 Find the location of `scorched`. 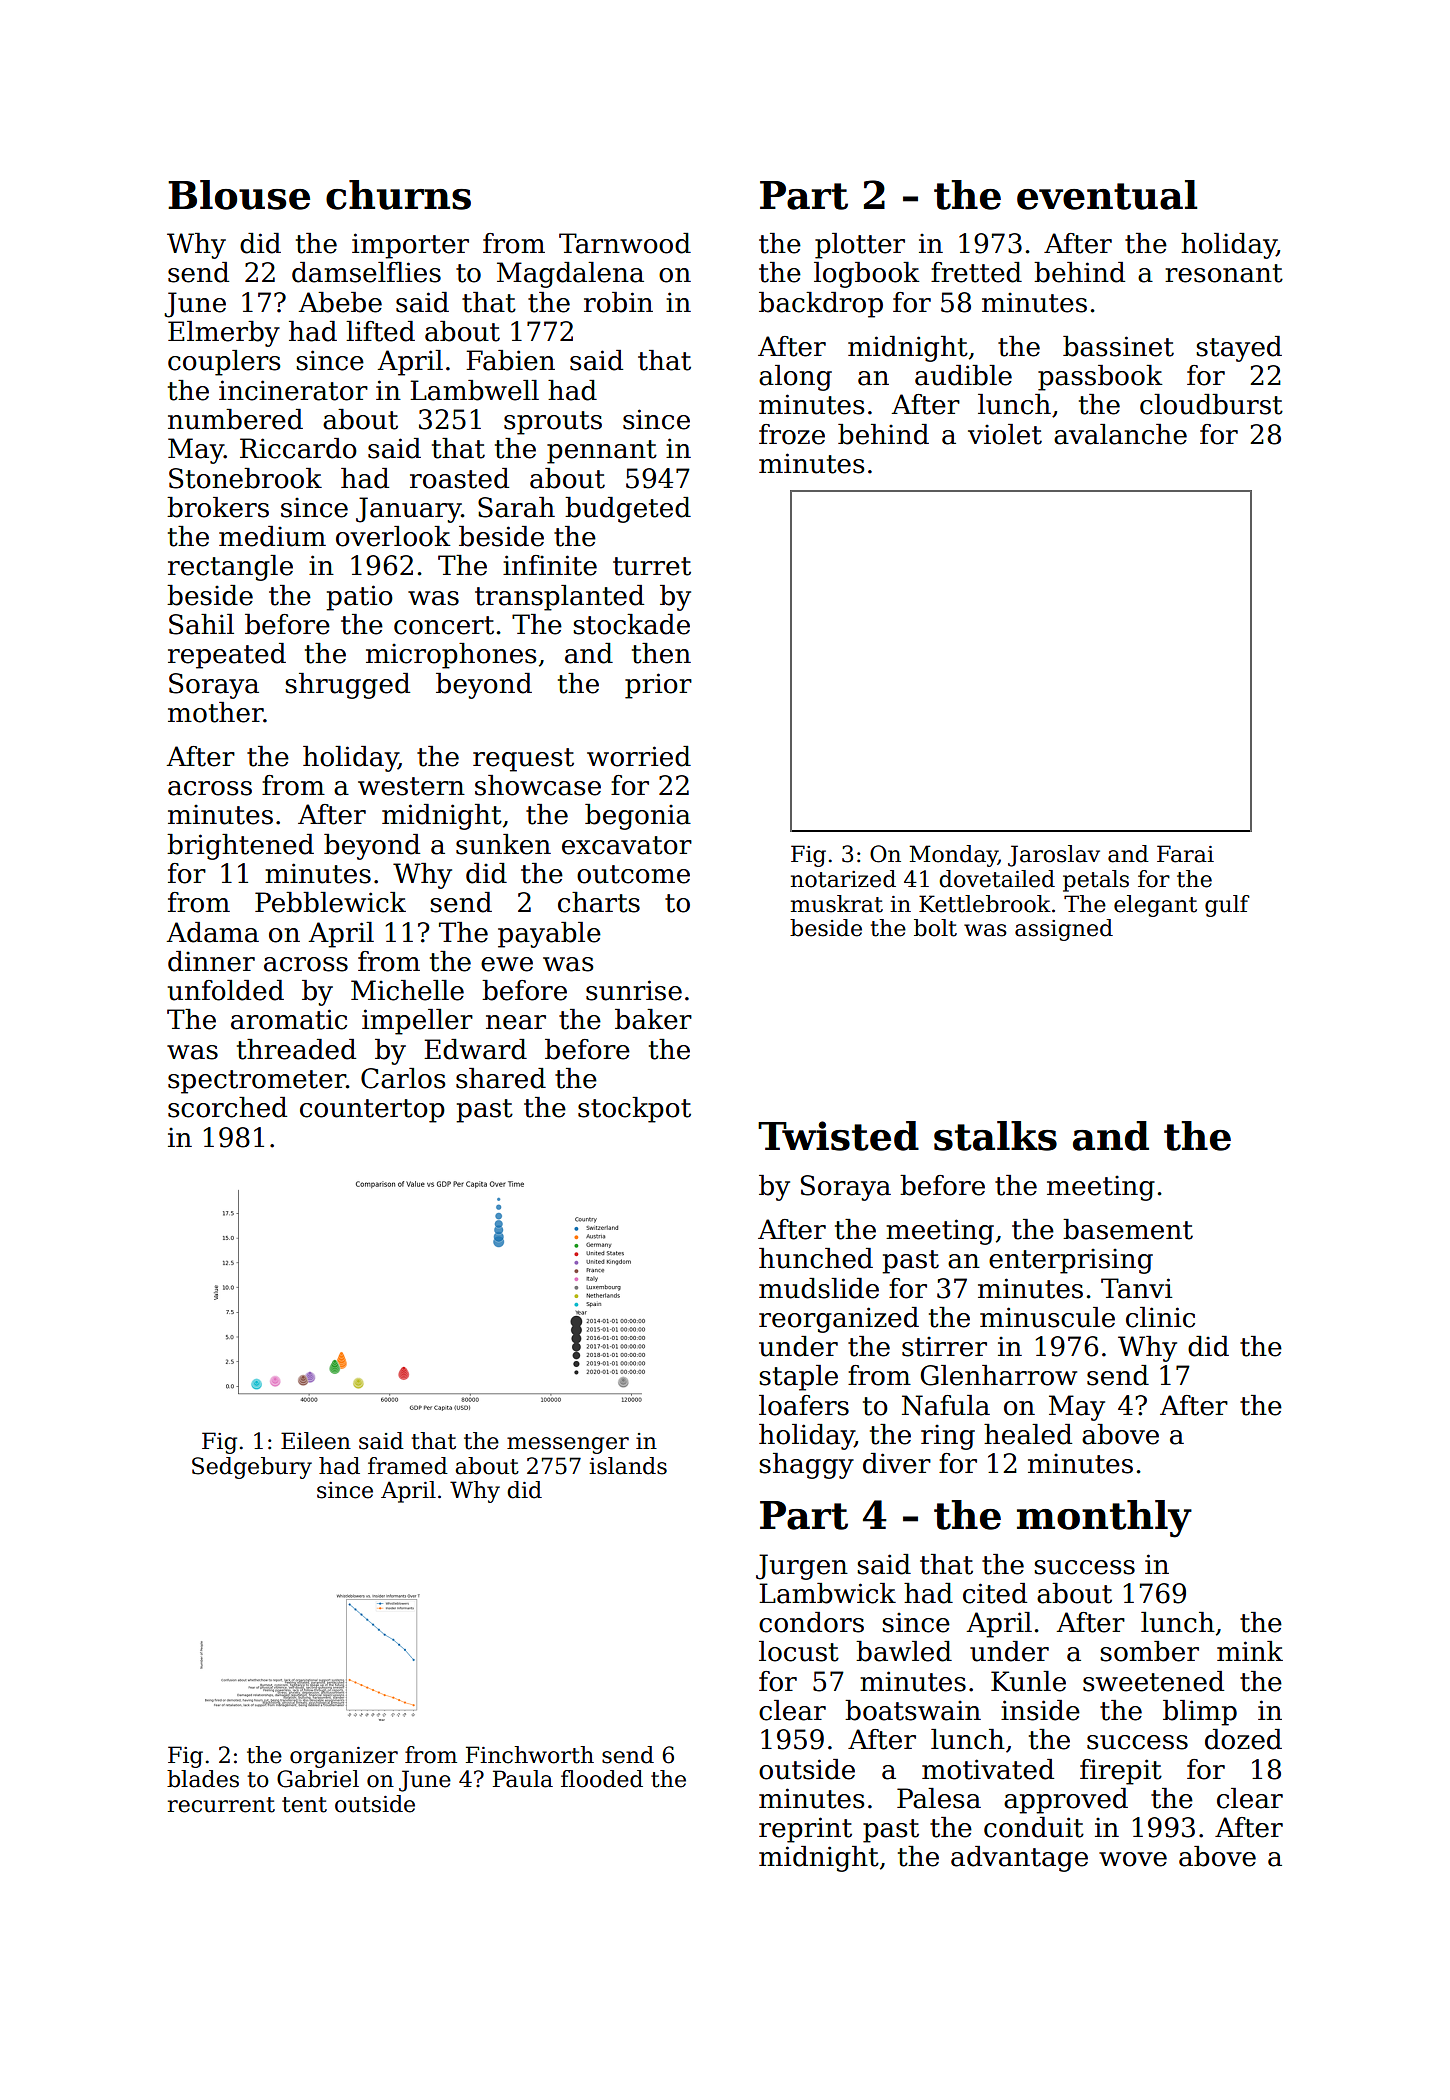

scorched is located at coordinates (227, 1107).
